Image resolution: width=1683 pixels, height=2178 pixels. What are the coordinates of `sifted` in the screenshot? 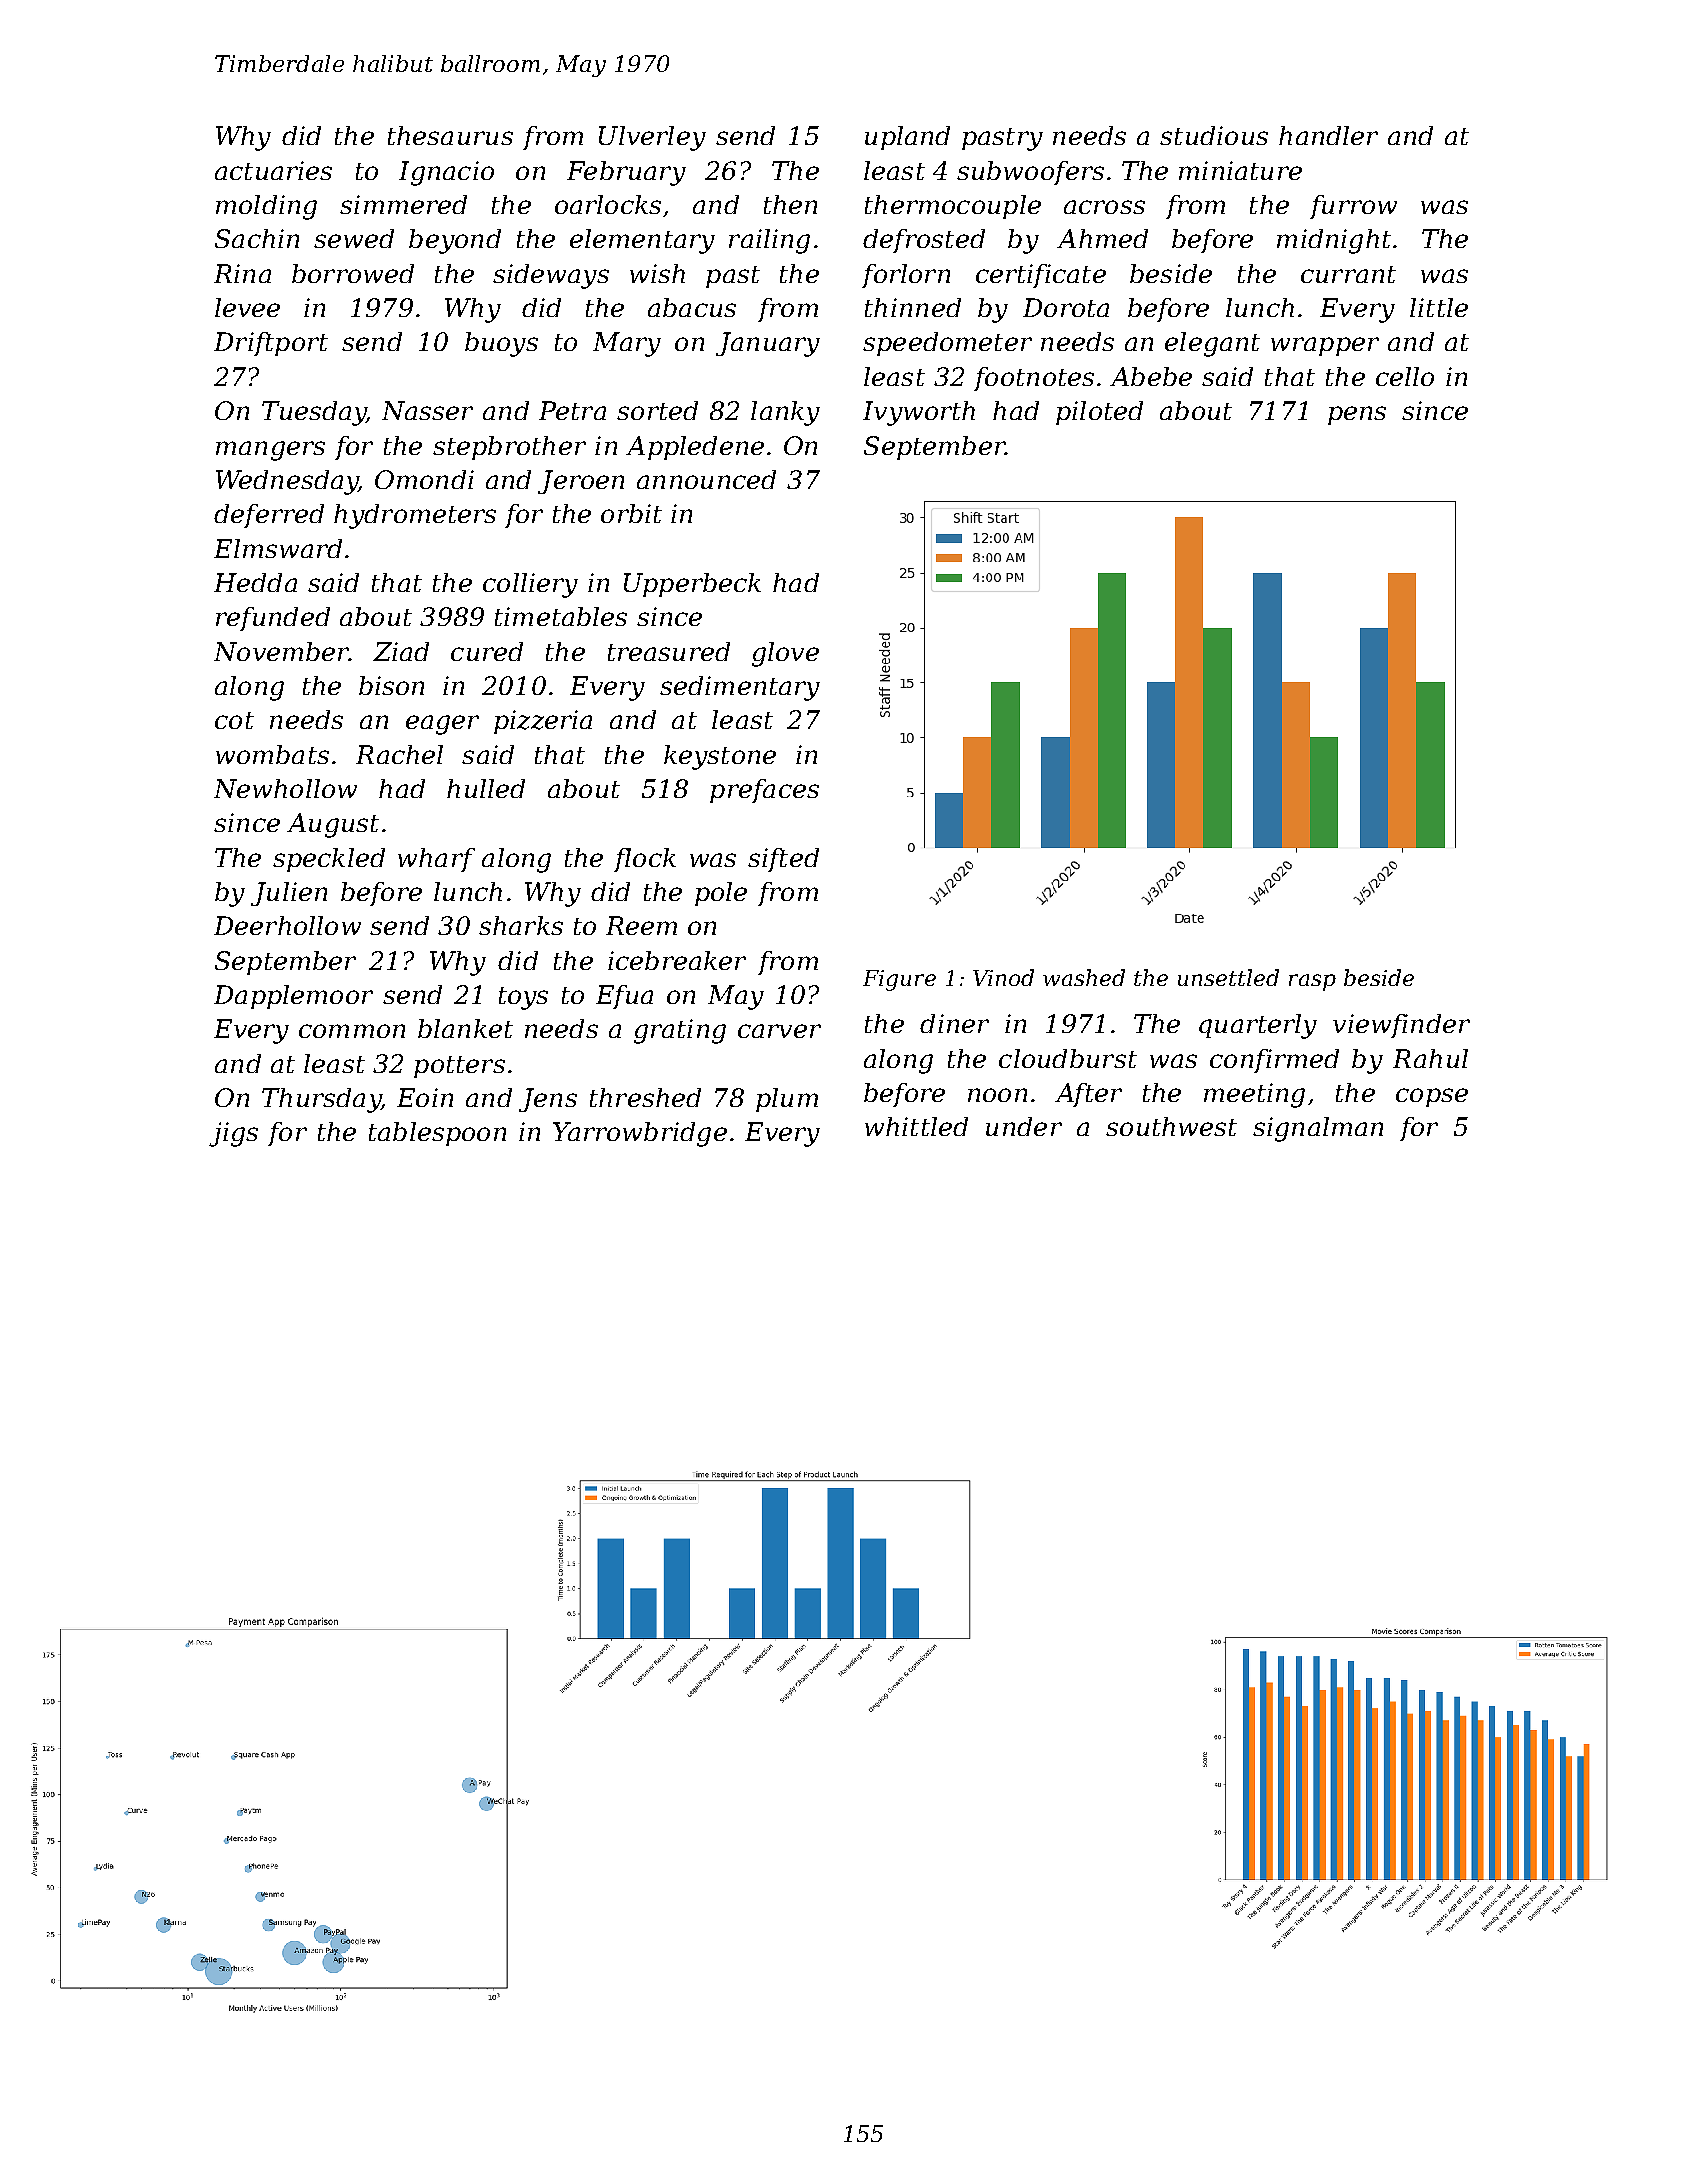 It's located at (783, 860).
